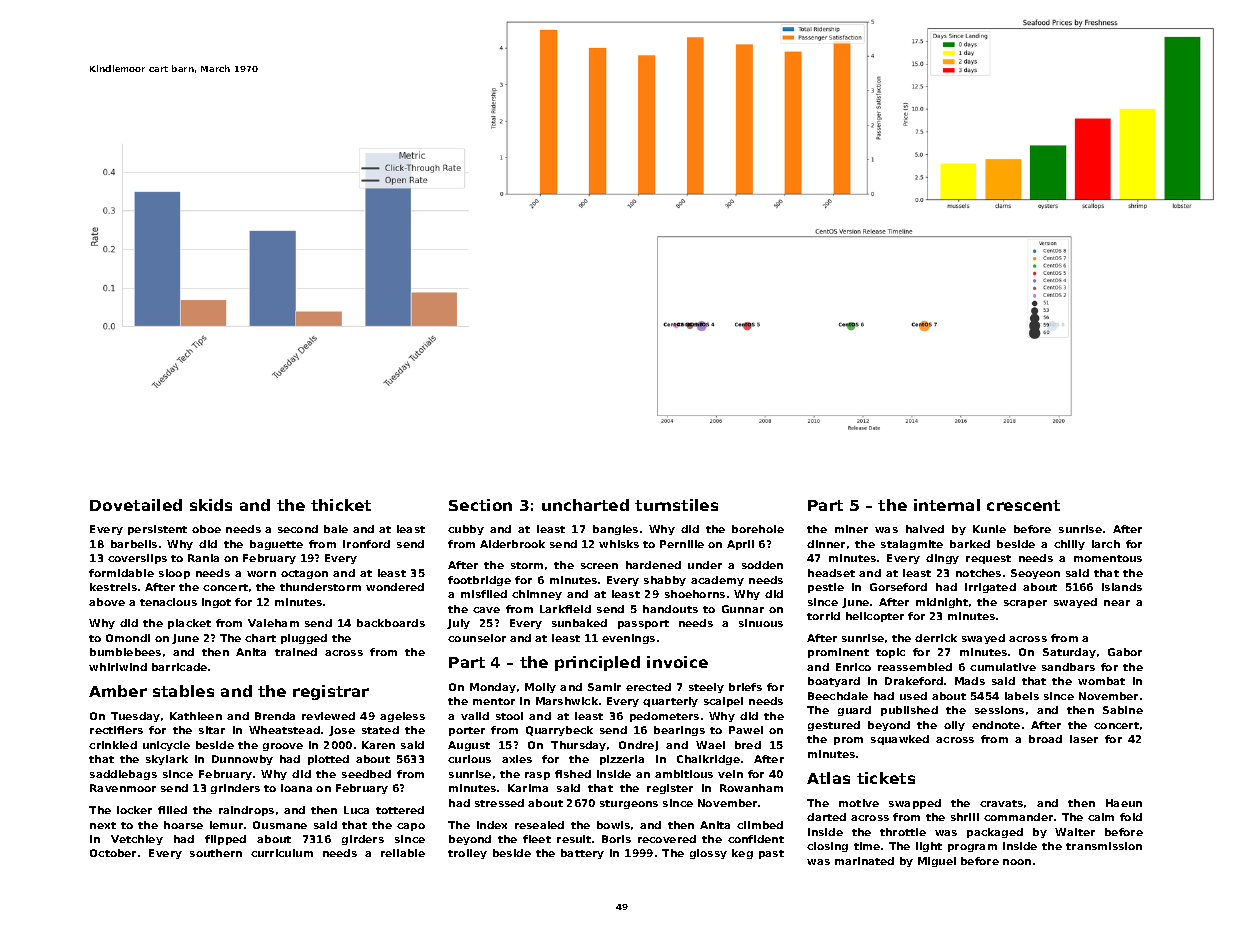 The image size is (1233, 952). I want to click on resealed, so click(539, 825).
